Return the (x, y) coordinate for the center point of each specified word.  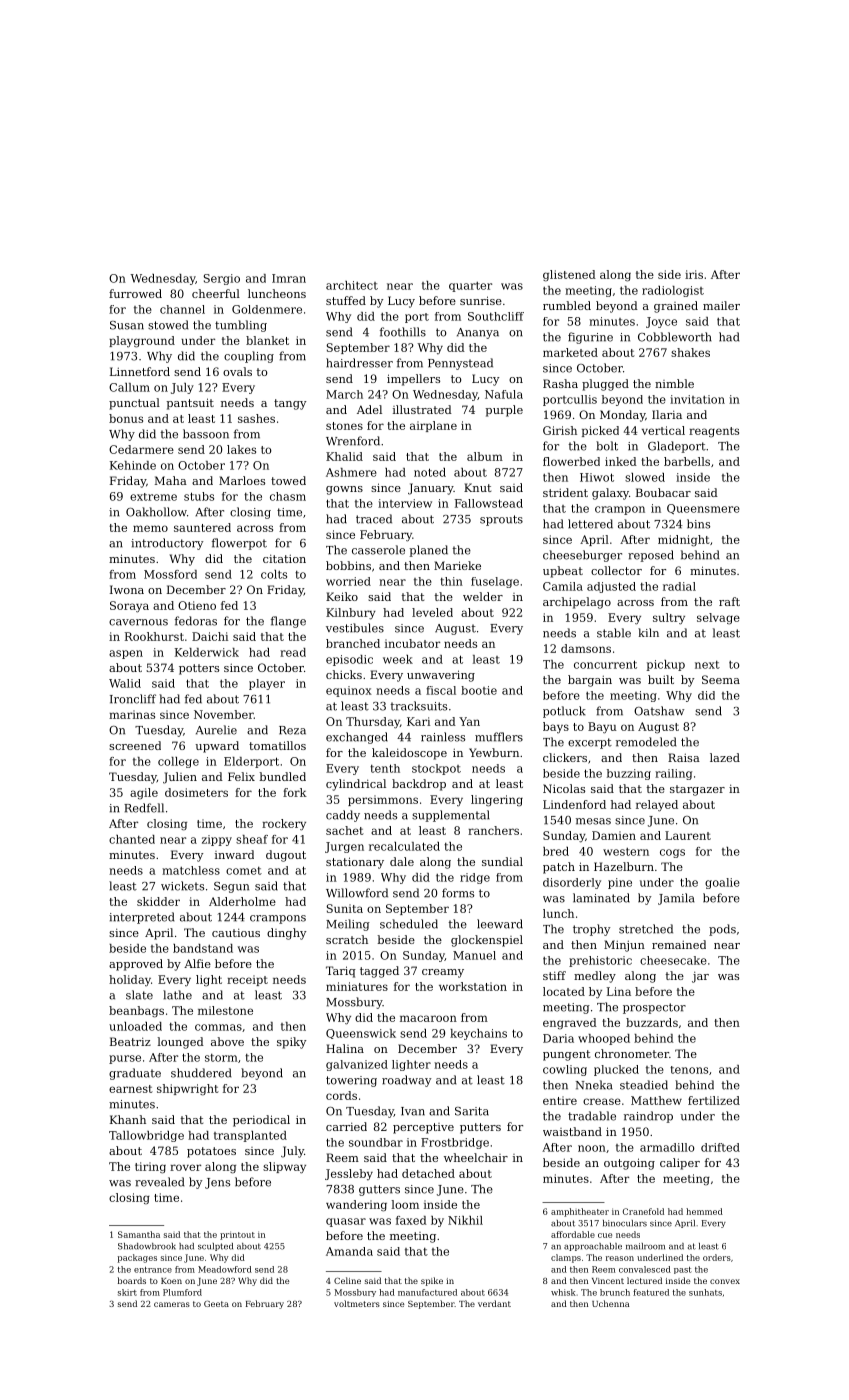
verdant (494, 1303)
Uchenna (610, 1303)
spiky (292, 1043)
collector (616, 570)
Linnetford (140, 371)
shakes (690, 352)
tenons (689, 1070)
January (431, 489)
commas (218, 1027)
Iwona (127, 589)
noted (430, 472)
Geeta (216, 1304)
